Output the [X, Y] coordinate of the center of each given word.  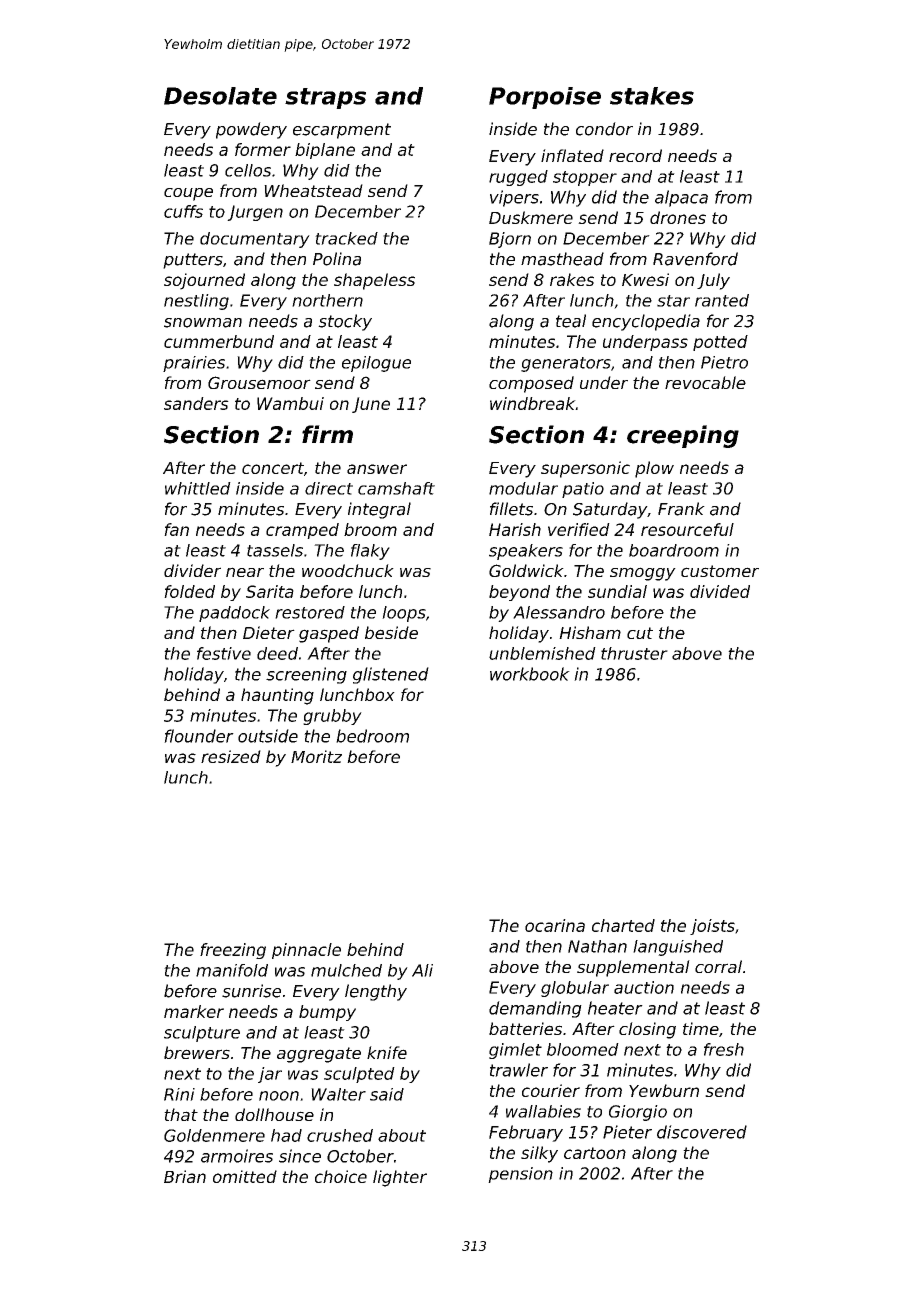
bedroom [372, 736]
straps [325, 98]
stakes [652, 96]
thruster [634, 653]
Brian [185, 1176]
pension [520, 1175]
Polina [337, 259]
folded [189, 591]
